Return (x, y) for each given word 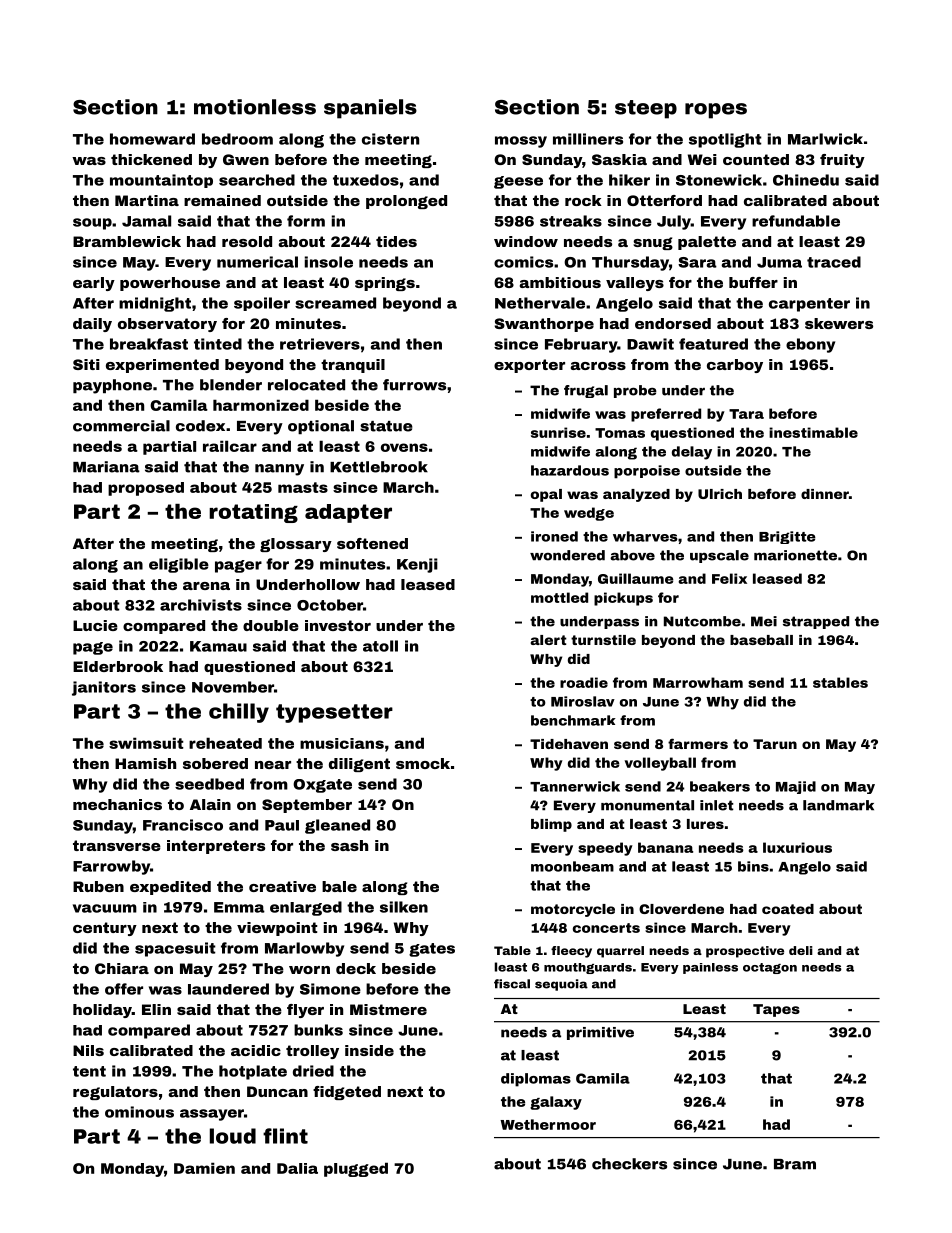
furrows (414, 385)
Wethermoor (548, 1124)
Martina (147, 200)
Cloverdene (681, 909)
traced (834, 262)
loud (233, 1136)
